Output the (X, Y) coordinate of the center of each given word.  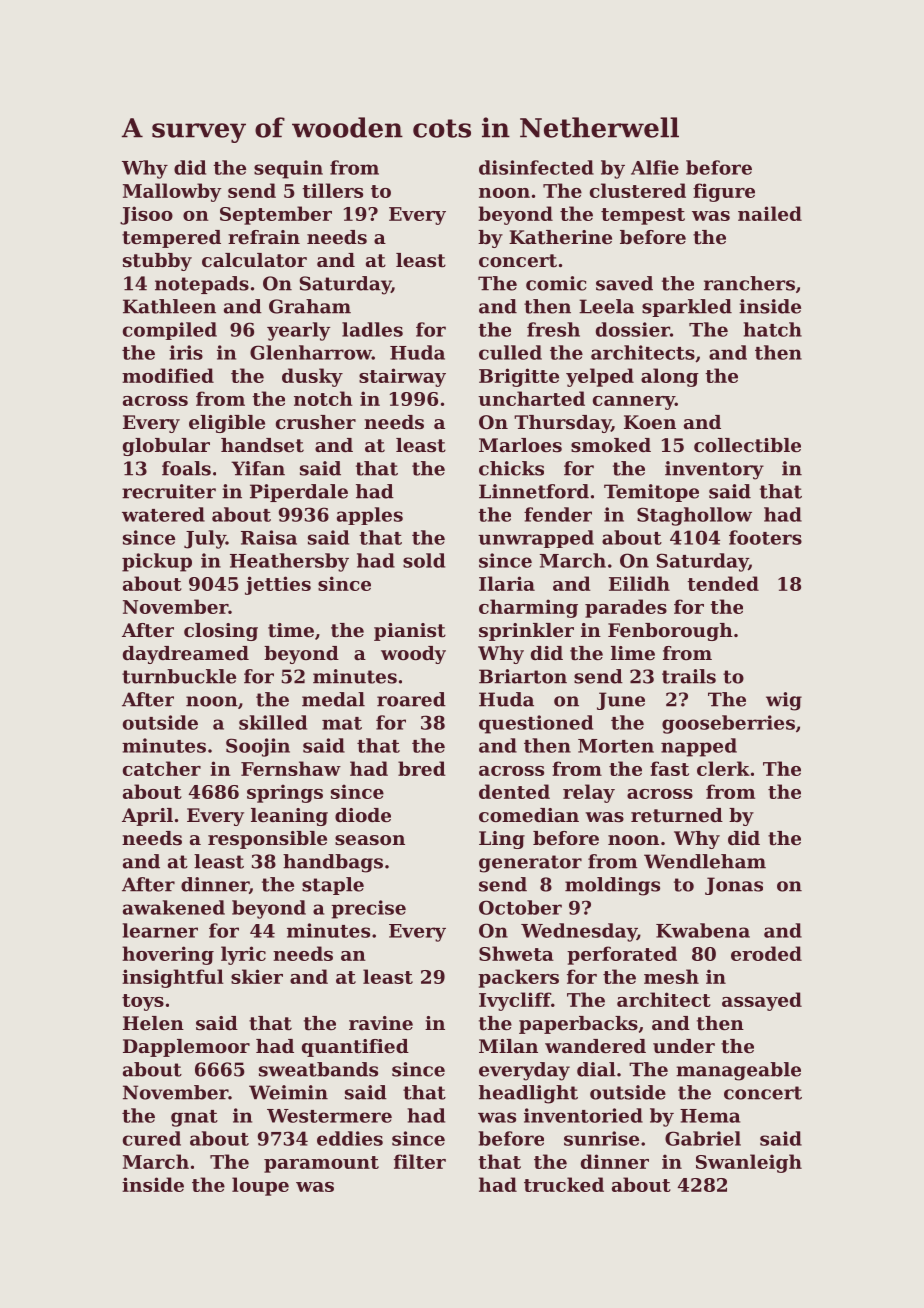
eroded (766, 953)
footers (765, 537)
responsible (267, 840)
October (520, 907)
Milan (508, 1046)
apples (370, 516)
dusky (312, 377)
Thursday (562, 424)
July (205, 539)
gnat (194, 1118)
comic (556, 283)
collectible (747, 445)
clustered (638, 190)
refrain (264, 237)
